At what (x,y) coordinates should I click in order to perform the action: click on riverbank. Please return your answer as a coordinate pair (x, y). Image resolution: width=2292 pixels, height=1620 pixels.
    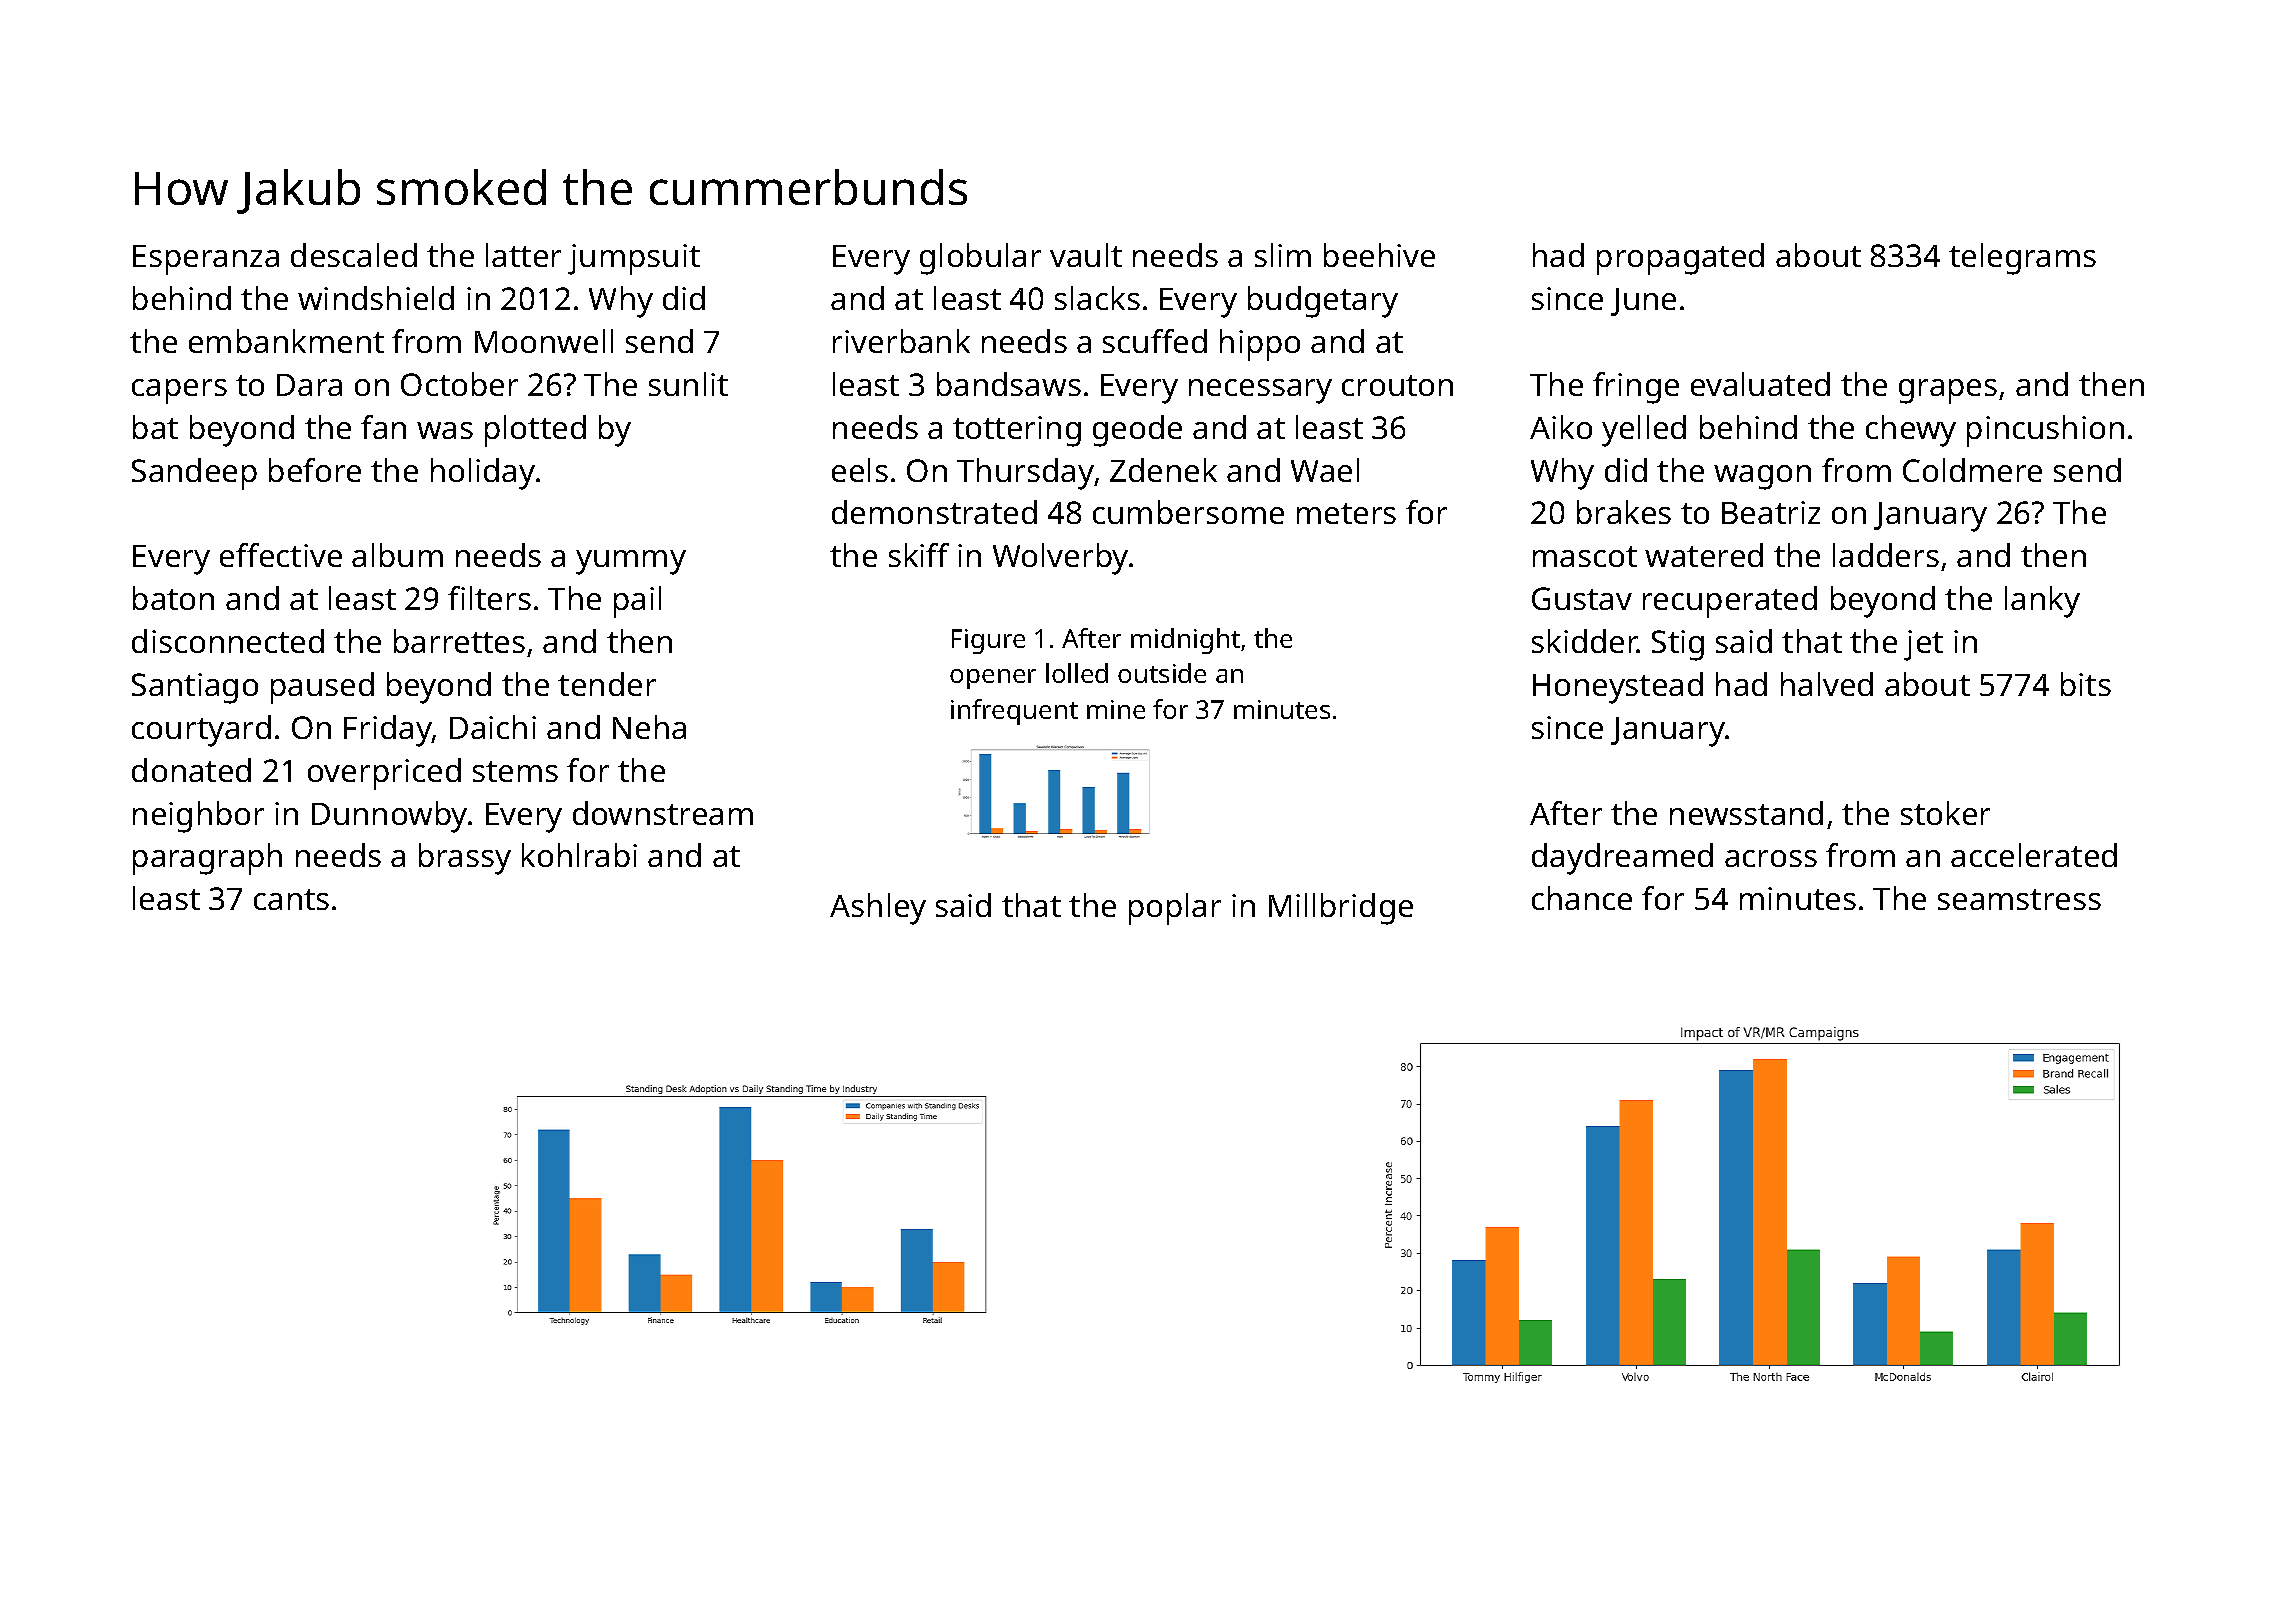
    Looking at the image, I should click on (901, 341).
